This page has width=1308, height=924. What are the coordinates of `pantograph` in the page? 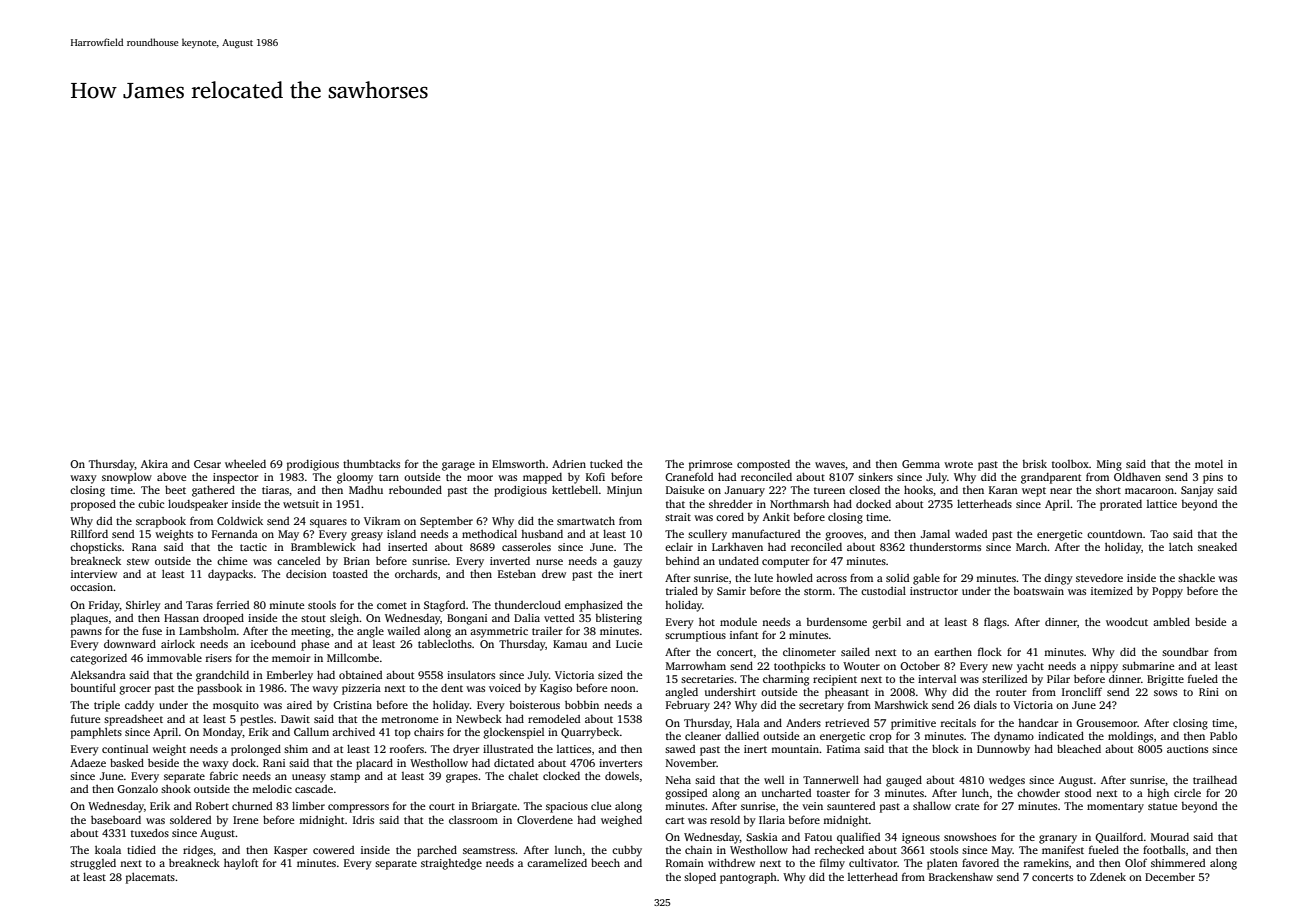 It's located at (748, 878).
